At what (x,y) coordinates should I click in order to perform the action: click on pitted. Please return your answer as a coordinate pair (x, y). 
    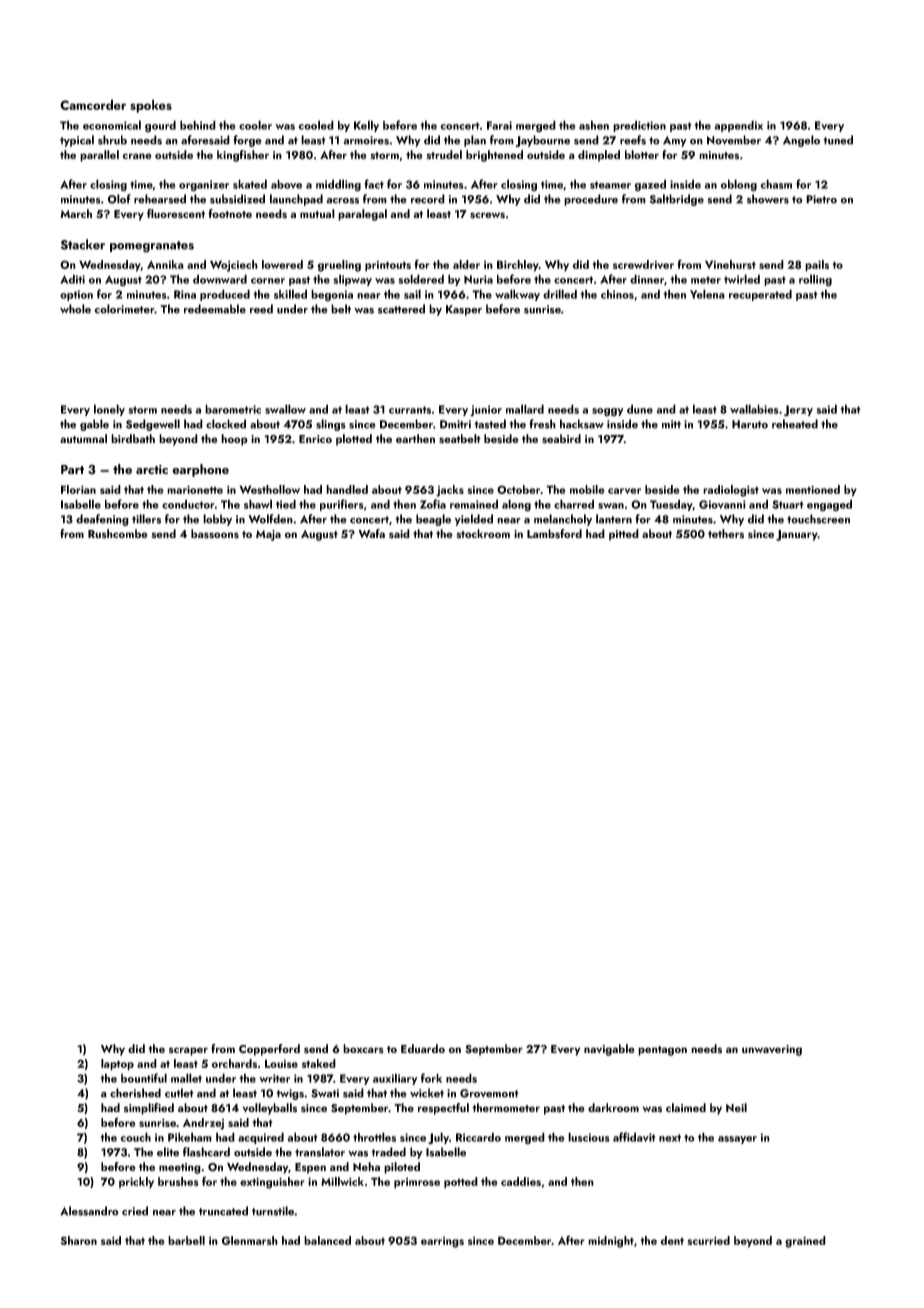
    Looking at the image, I should click on (624, 535).
